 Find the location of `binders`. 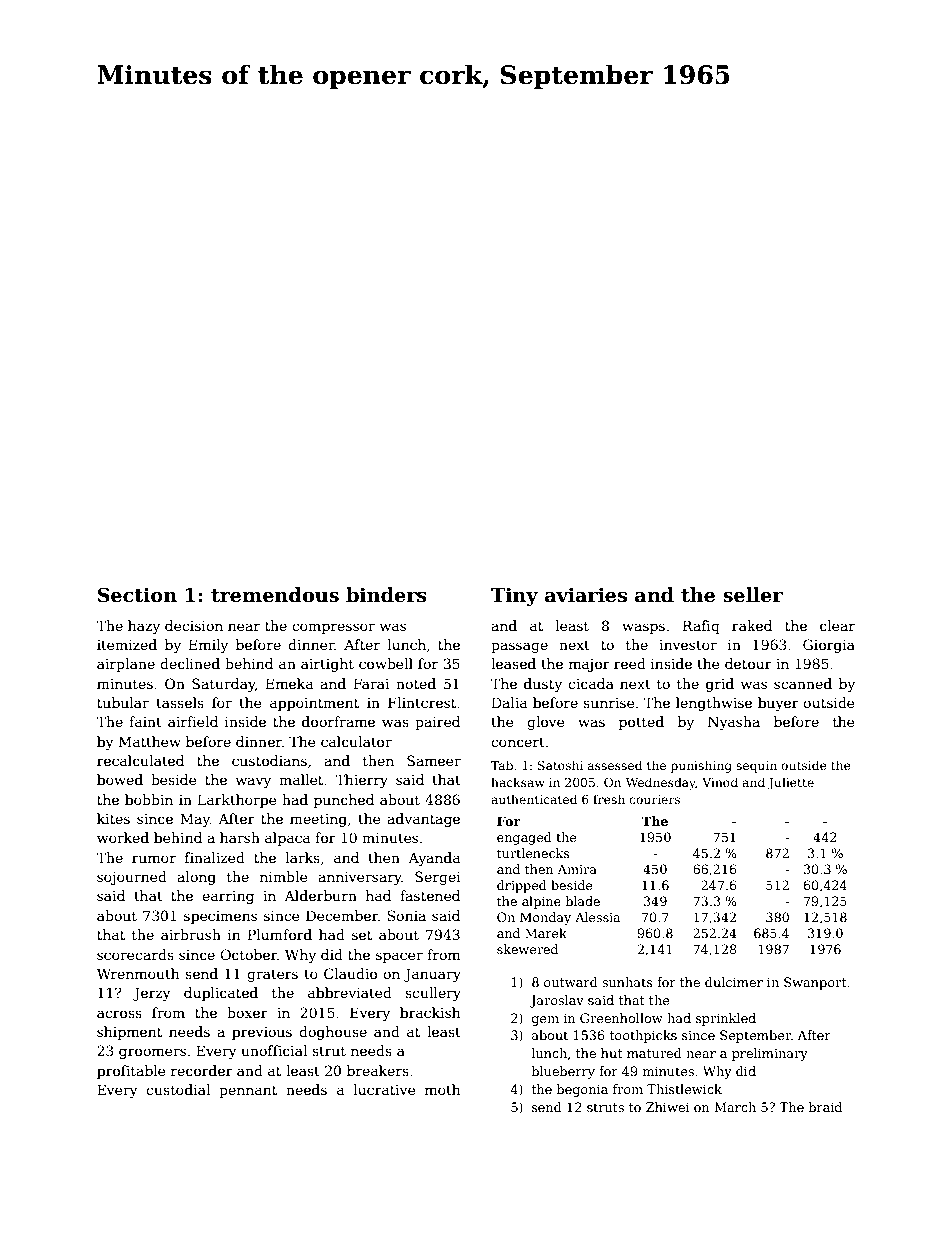

binders is located at coordinates (386, 595).
